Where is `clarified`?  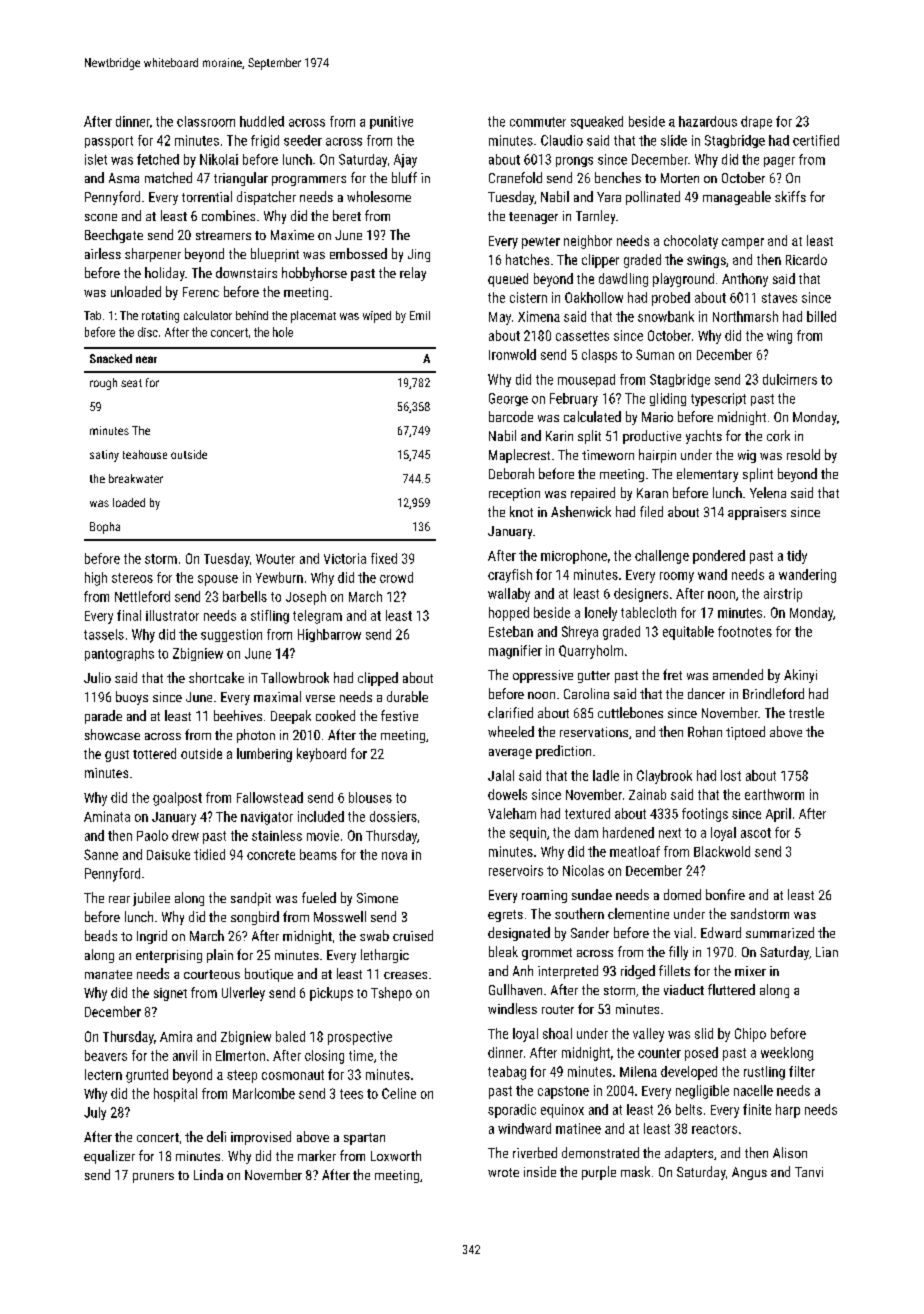 clarified is located at coordinates (510, 712).
